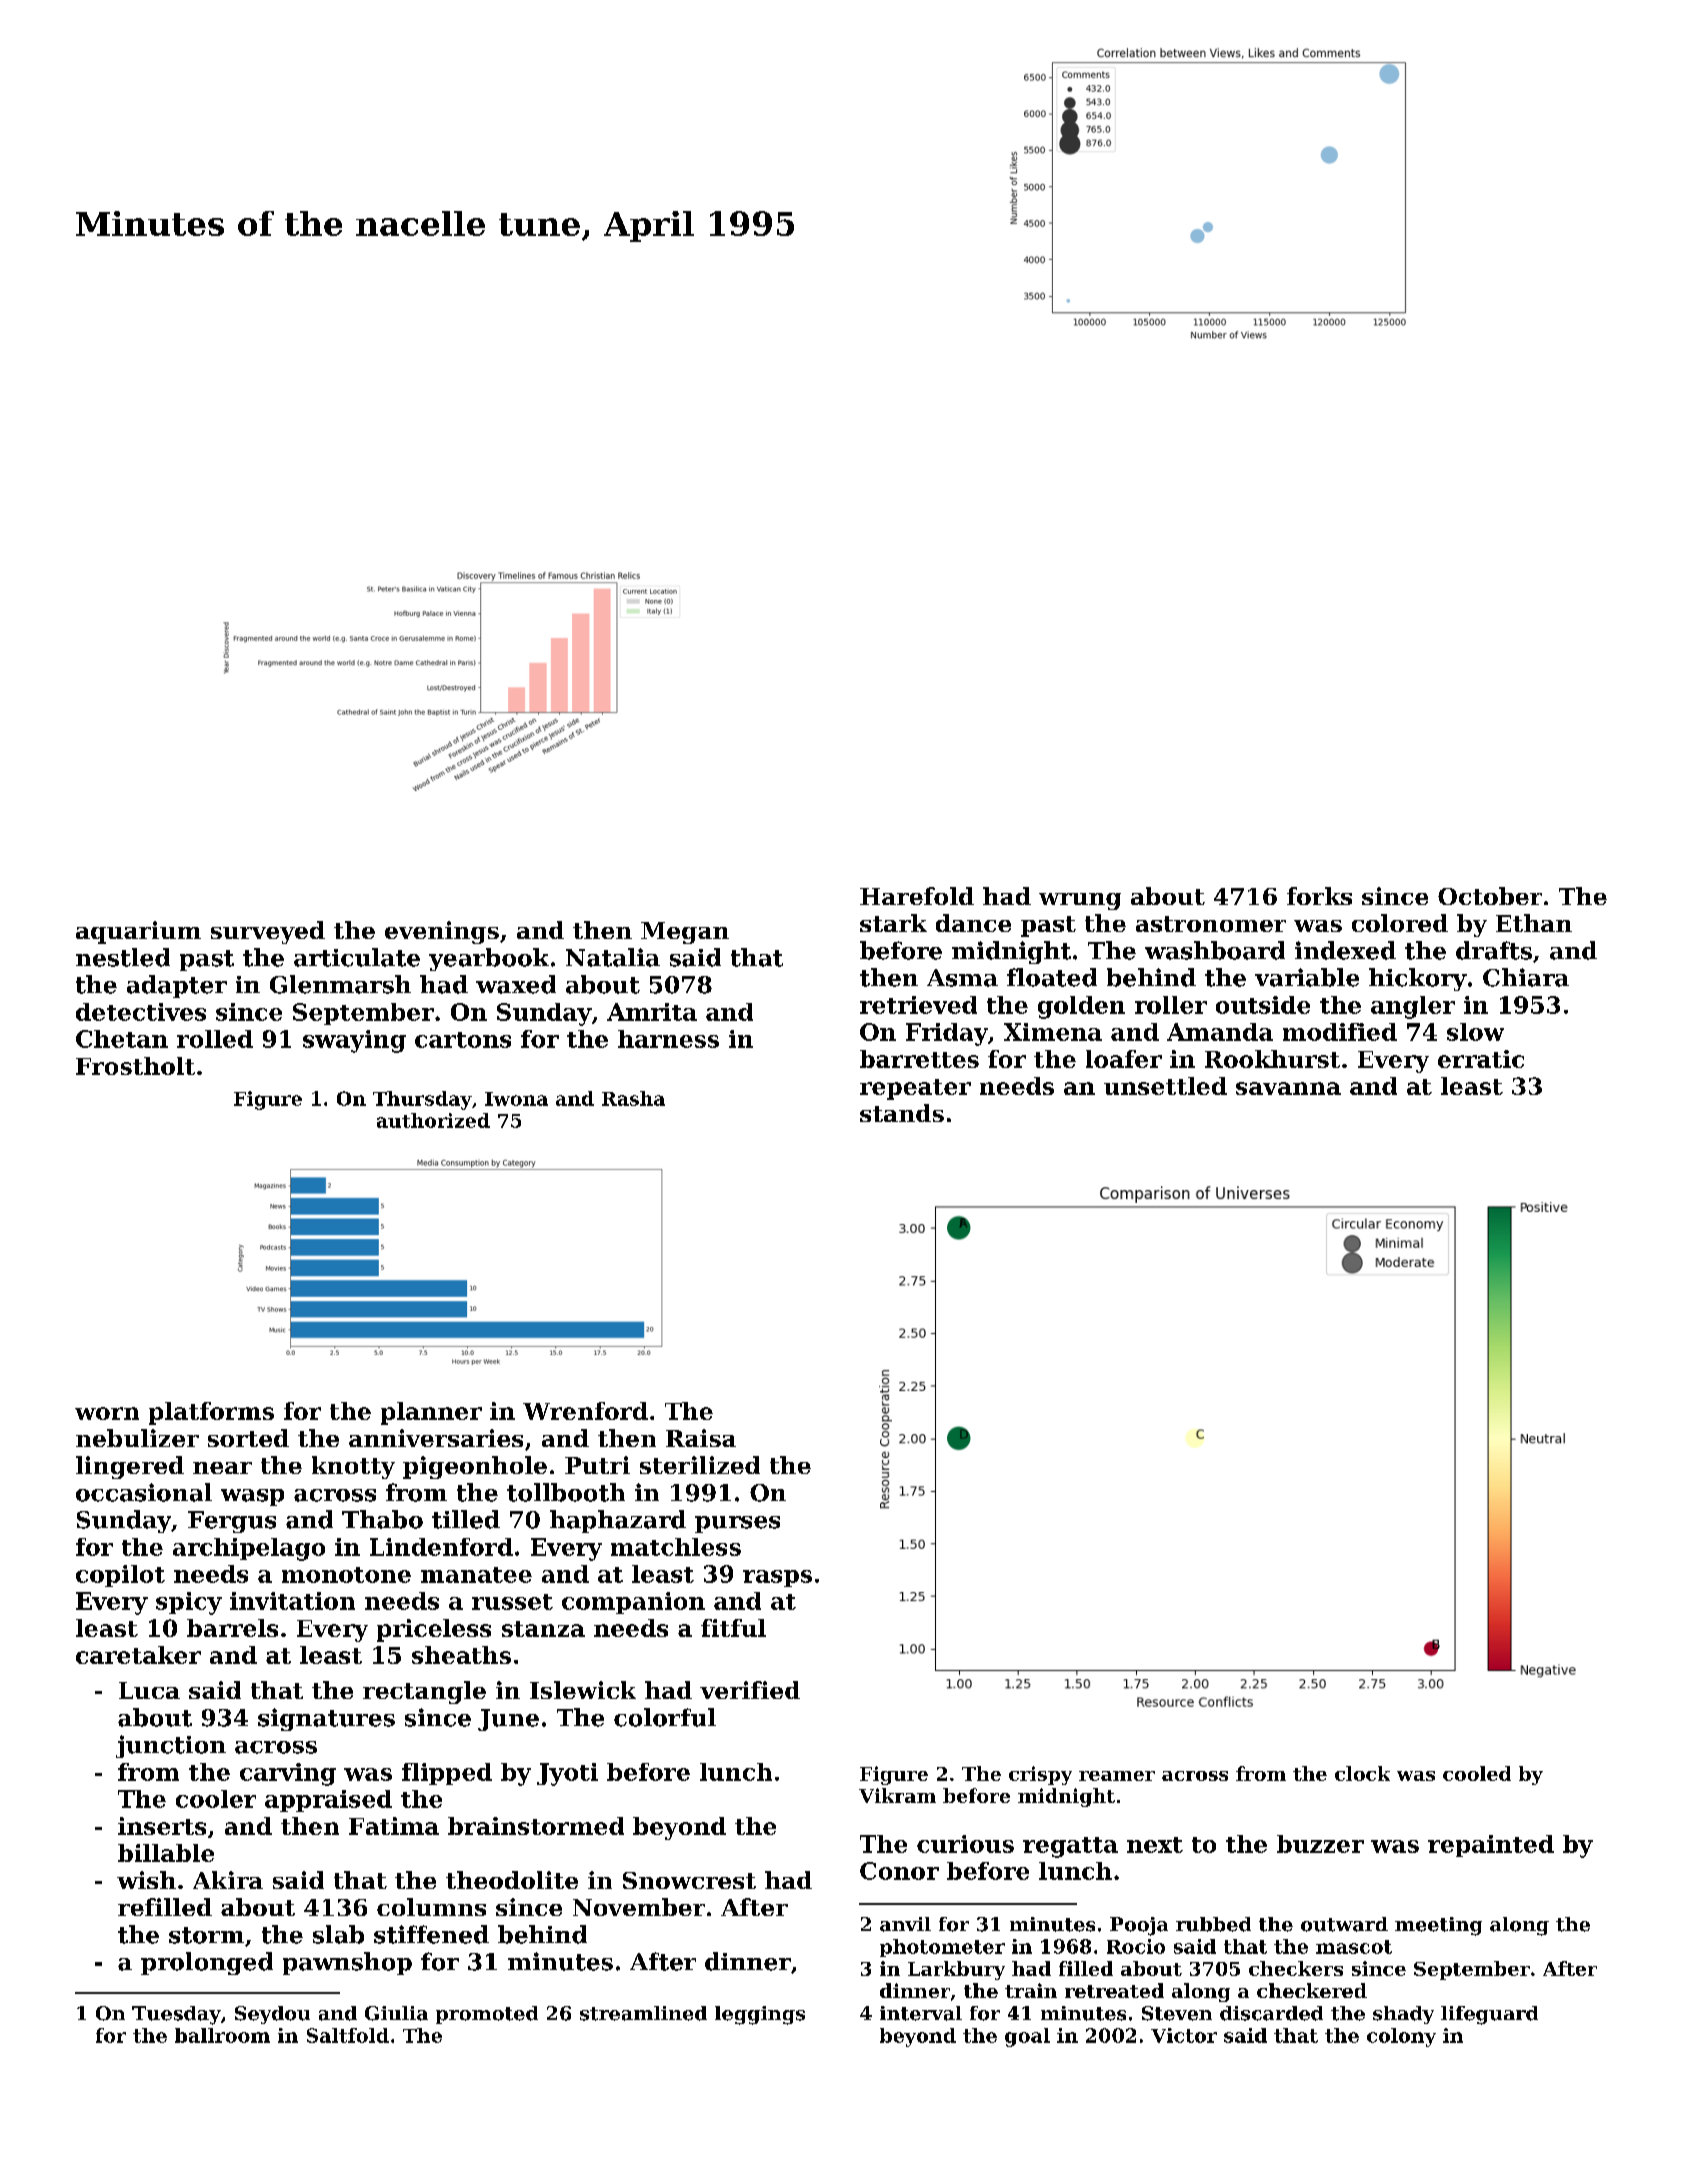 This document has height=2178, width=1683. I want to click on indexed, so click(1345, 950).
